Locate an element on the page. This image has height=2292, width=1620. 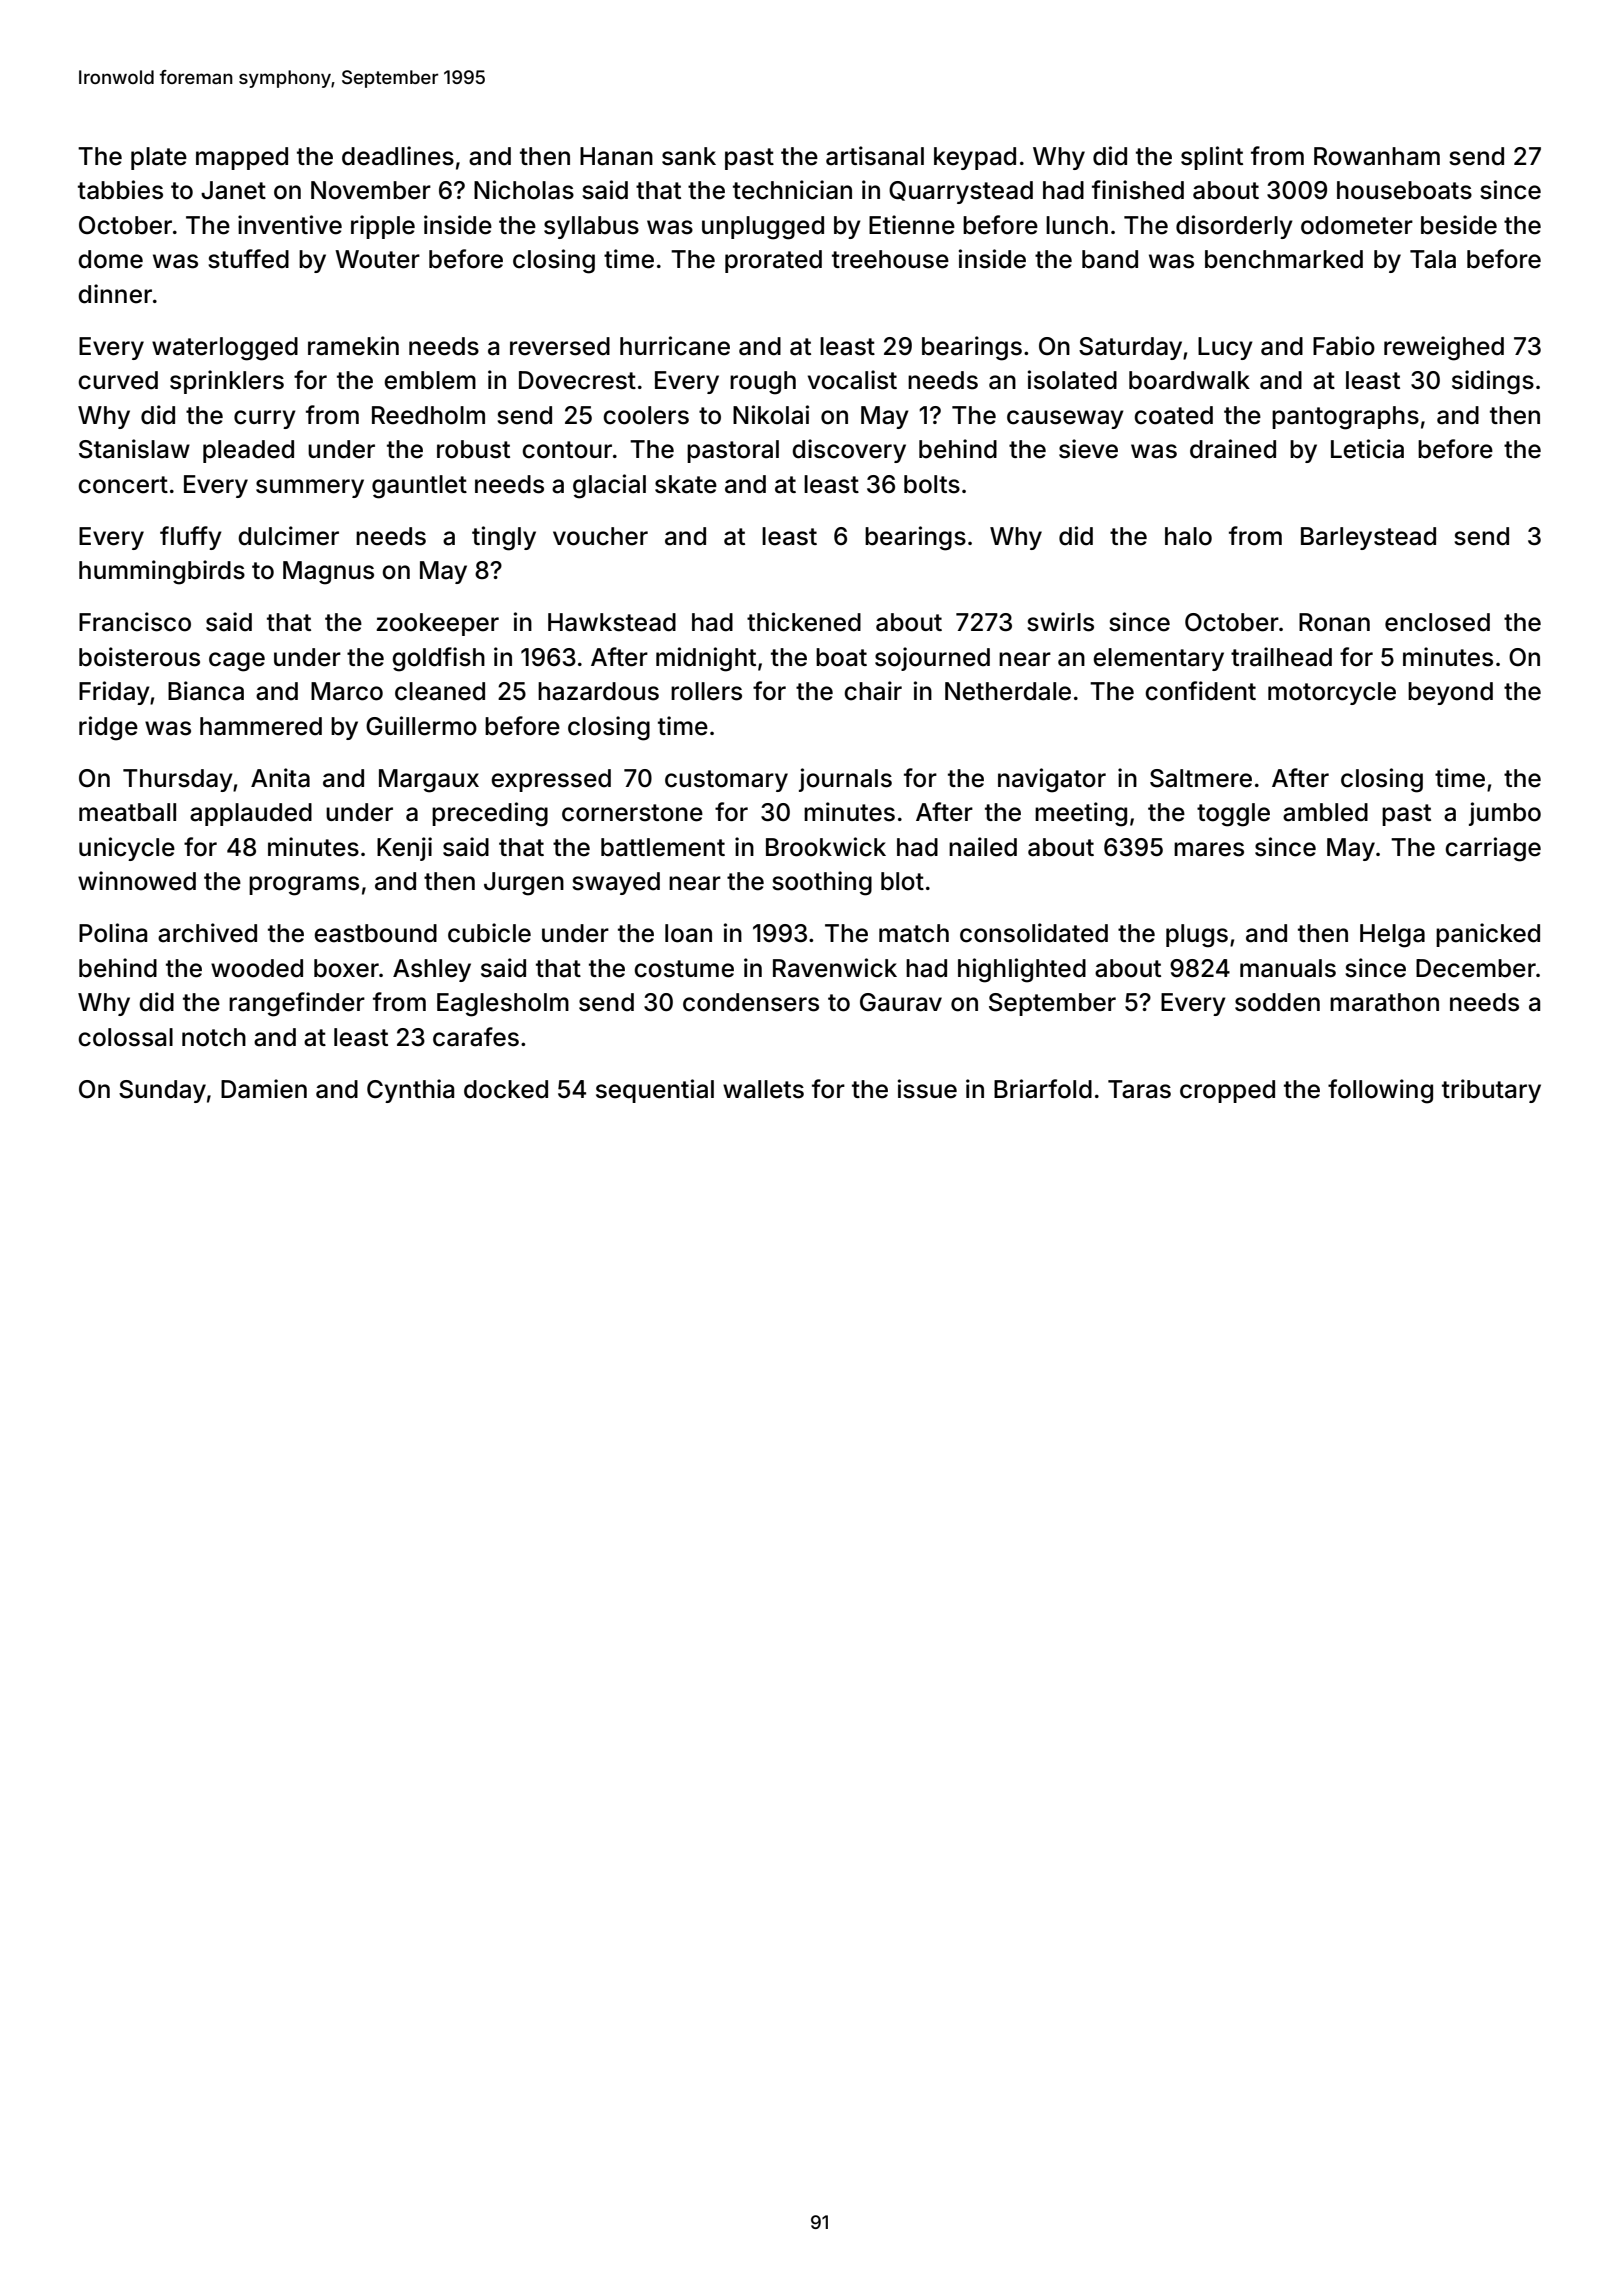
winnowed is located at coordinates (137, 881).
